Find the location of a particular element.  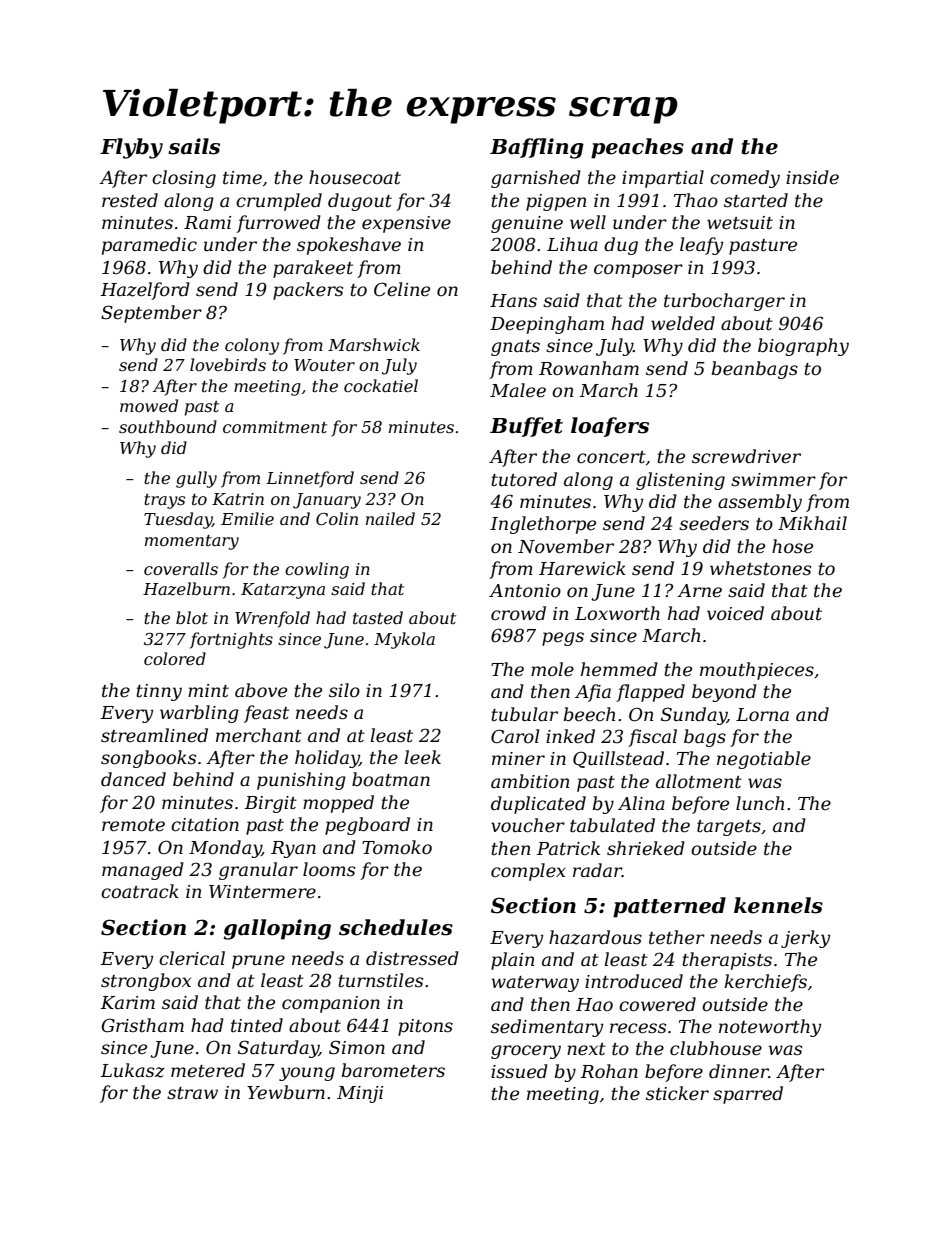

clubhouse is located at coordinates (716, 1048).
